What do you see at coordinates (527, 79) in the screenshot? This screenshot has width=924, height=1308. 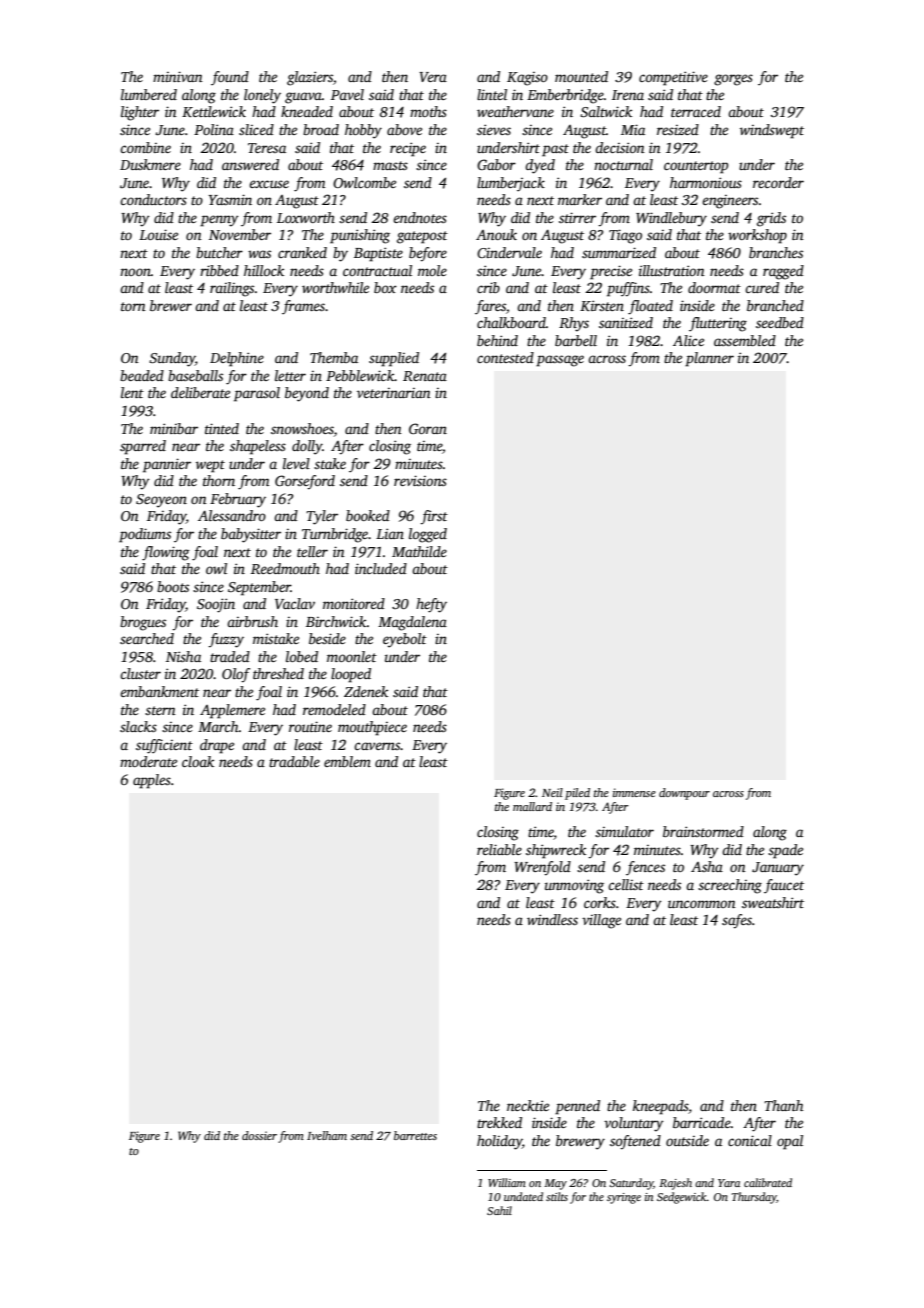 I see `Kagiso` at bounding box center [527, 79].
